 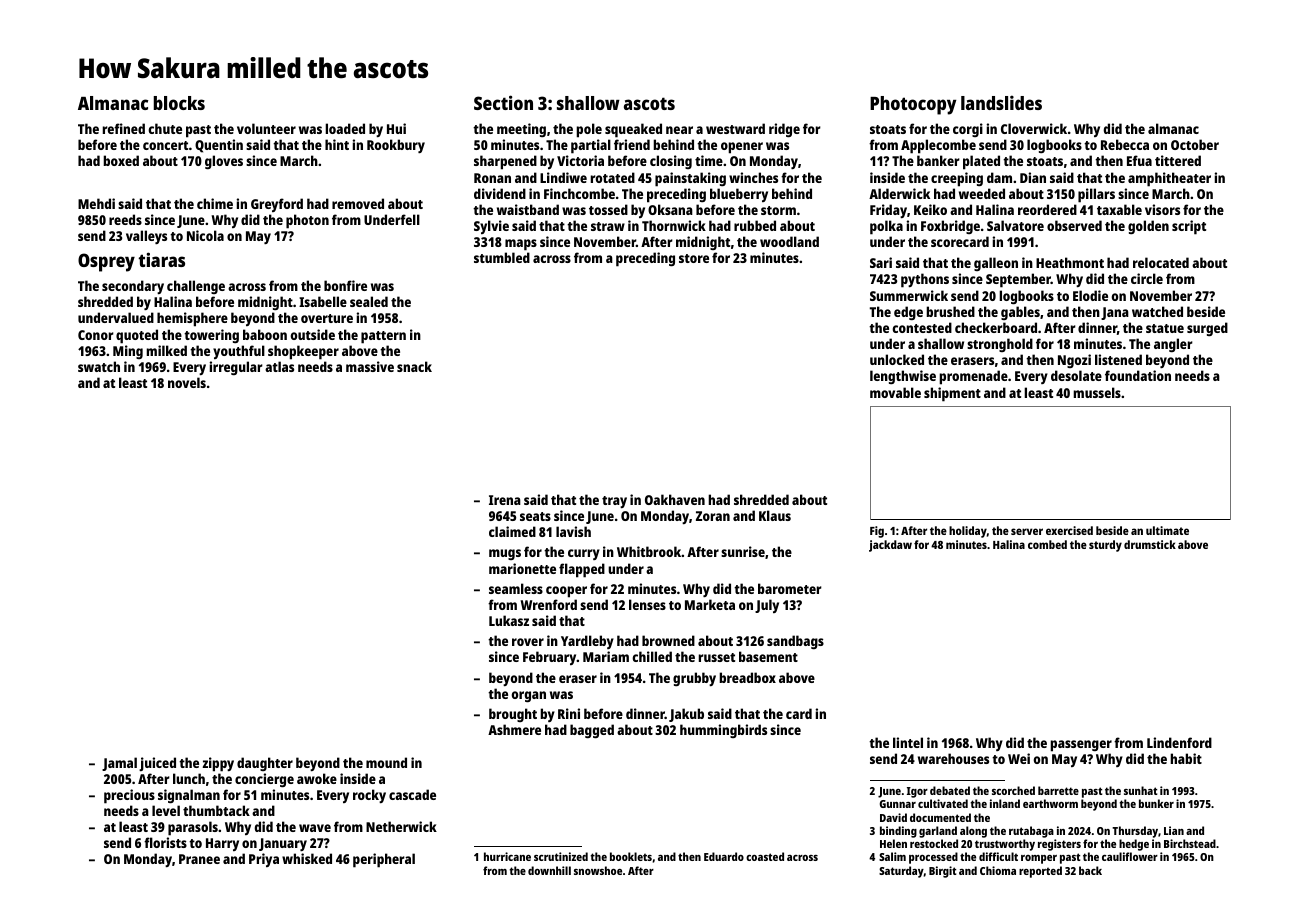 What do you see at coordinates (1157, 311) in the screenshot?
I see `watched` at bounding box center [1157, 311].
